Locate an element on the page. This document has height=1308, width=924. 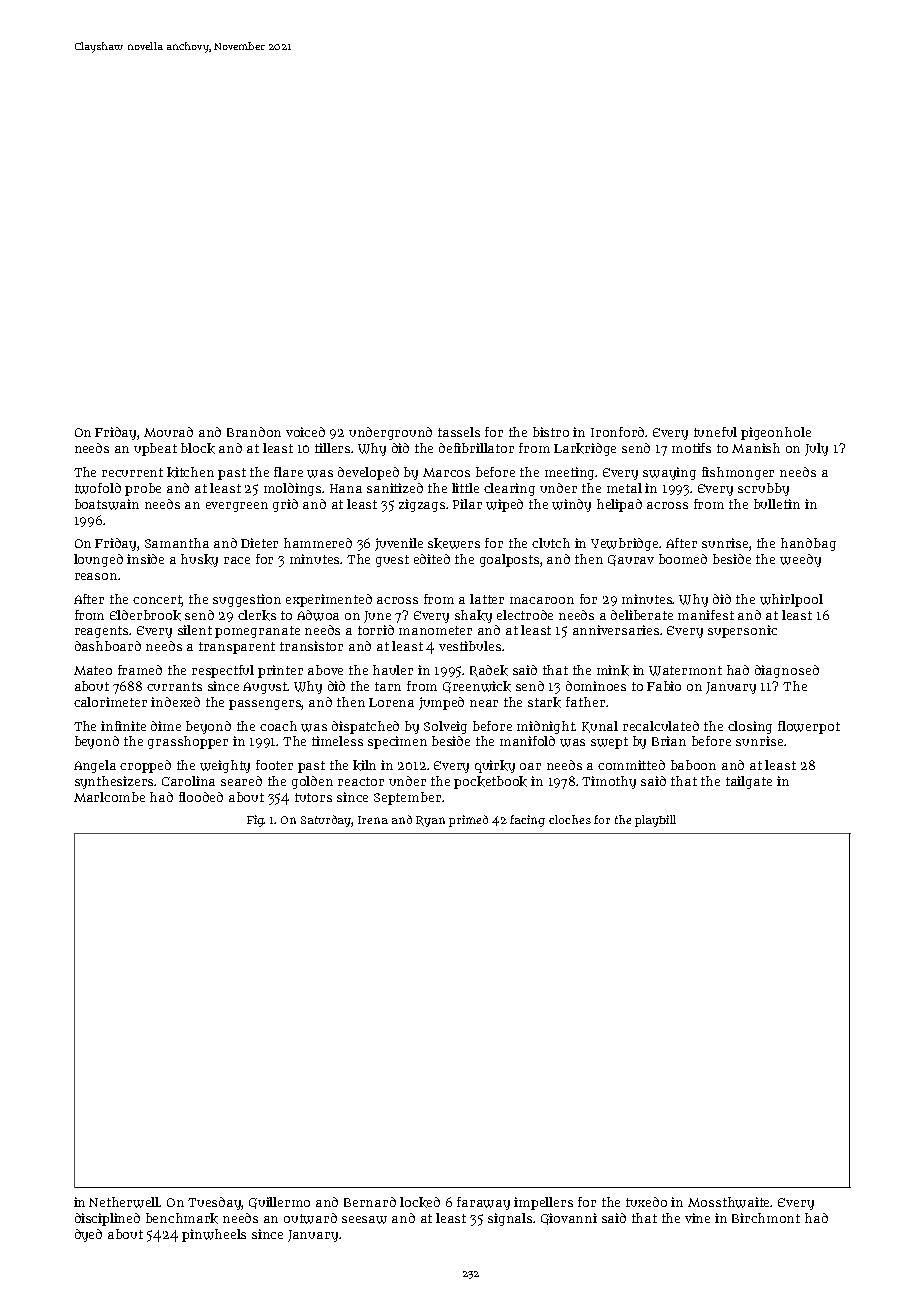
Fig is located at coordinates (255, 821).
